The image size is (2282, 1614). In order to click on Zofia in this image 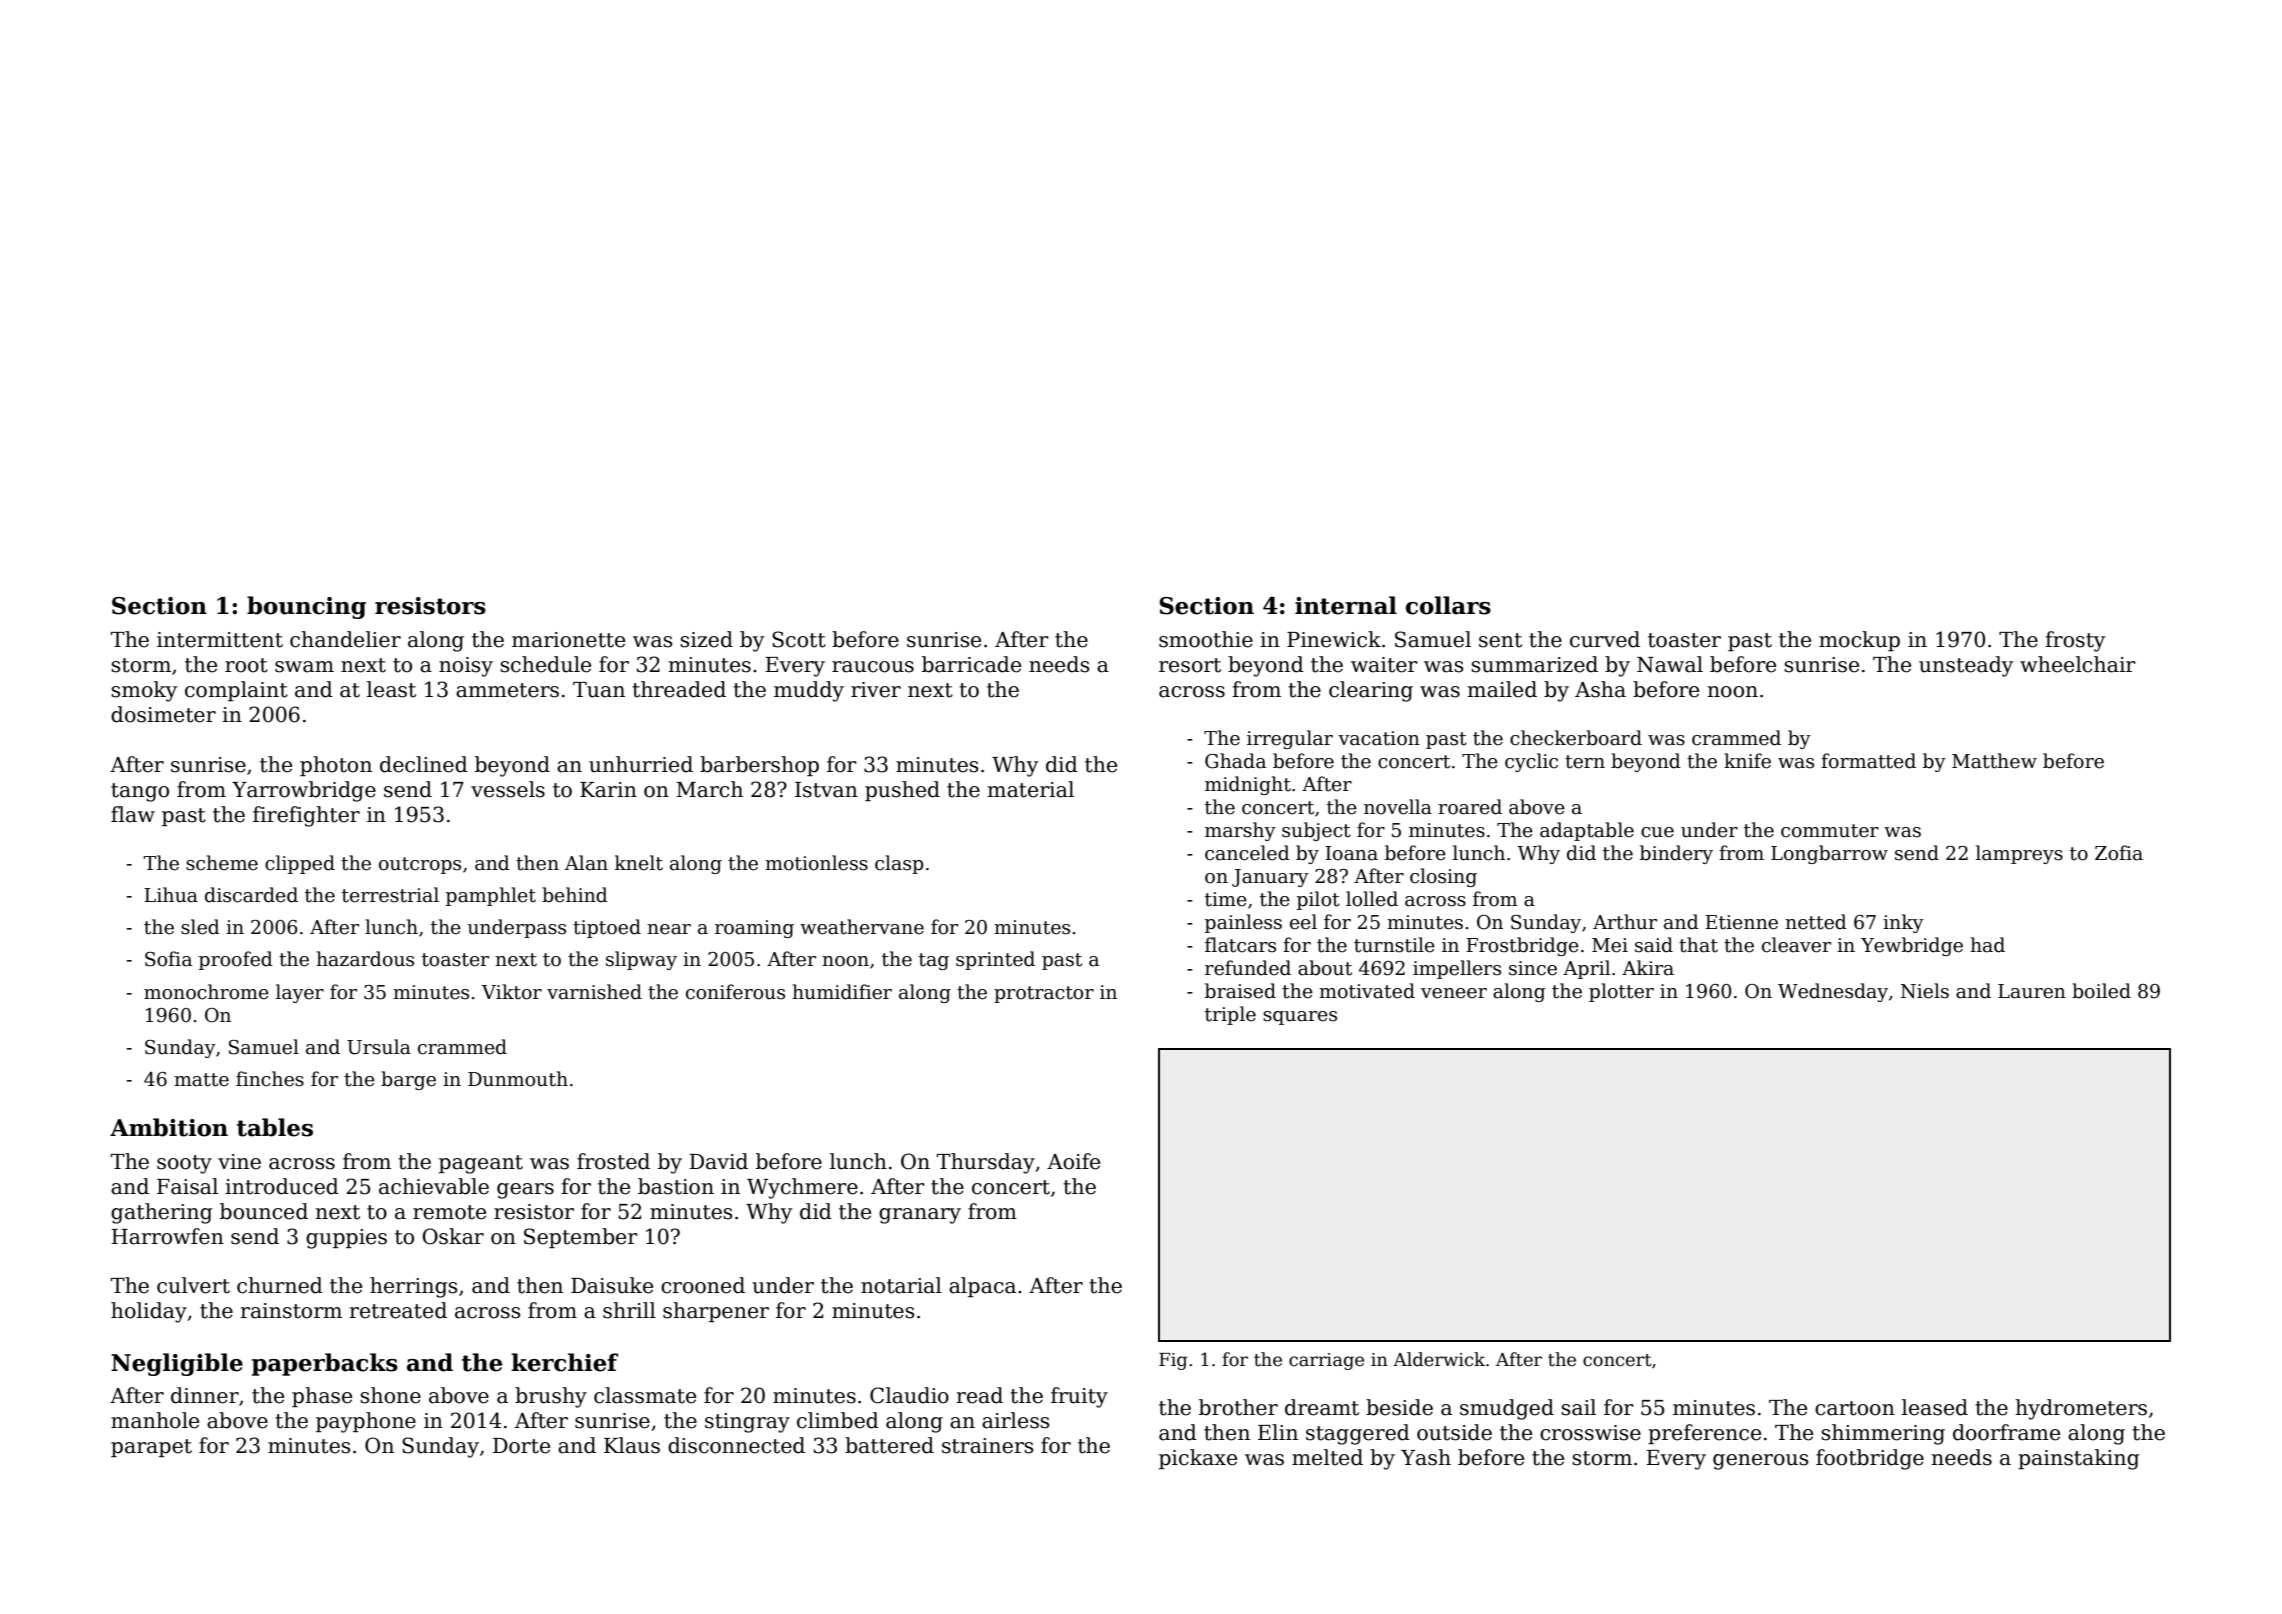, I will do `click(2119, 853)`.
